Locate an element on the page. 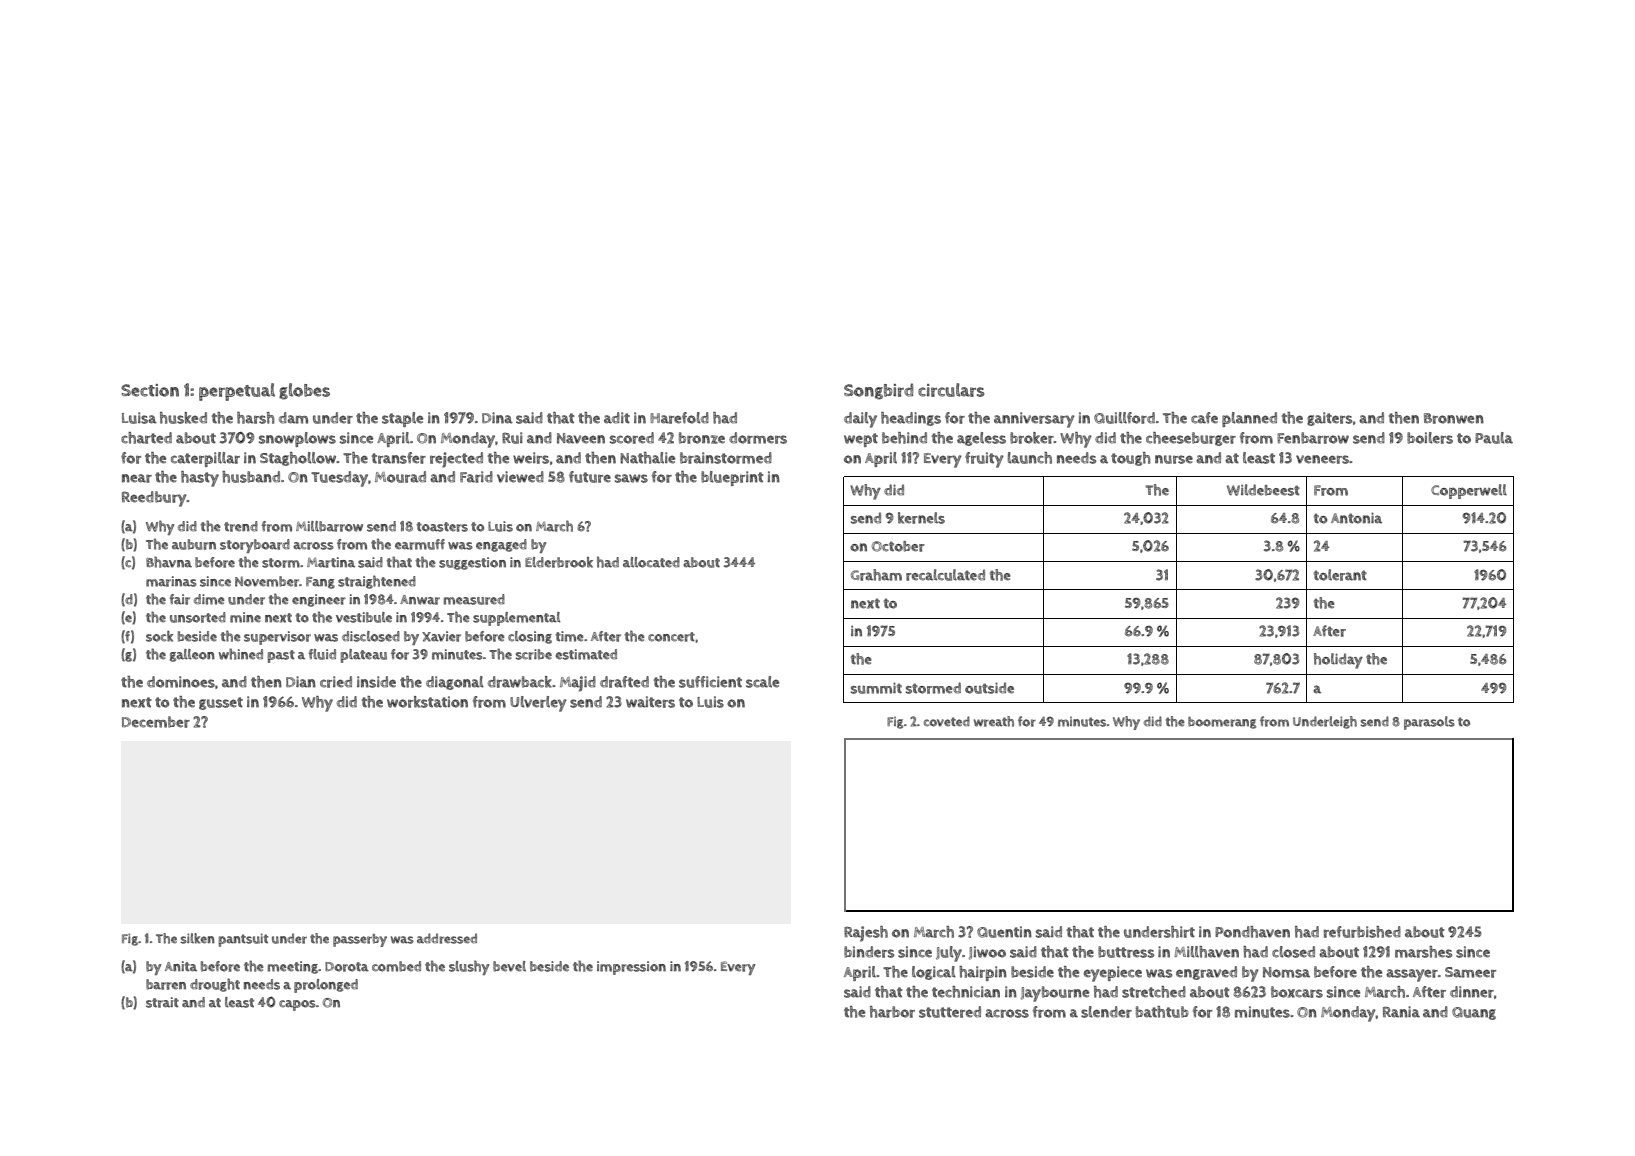 The height and width of the page is (1156, 1635). Antonia is located at coordinates (1356, 518).
